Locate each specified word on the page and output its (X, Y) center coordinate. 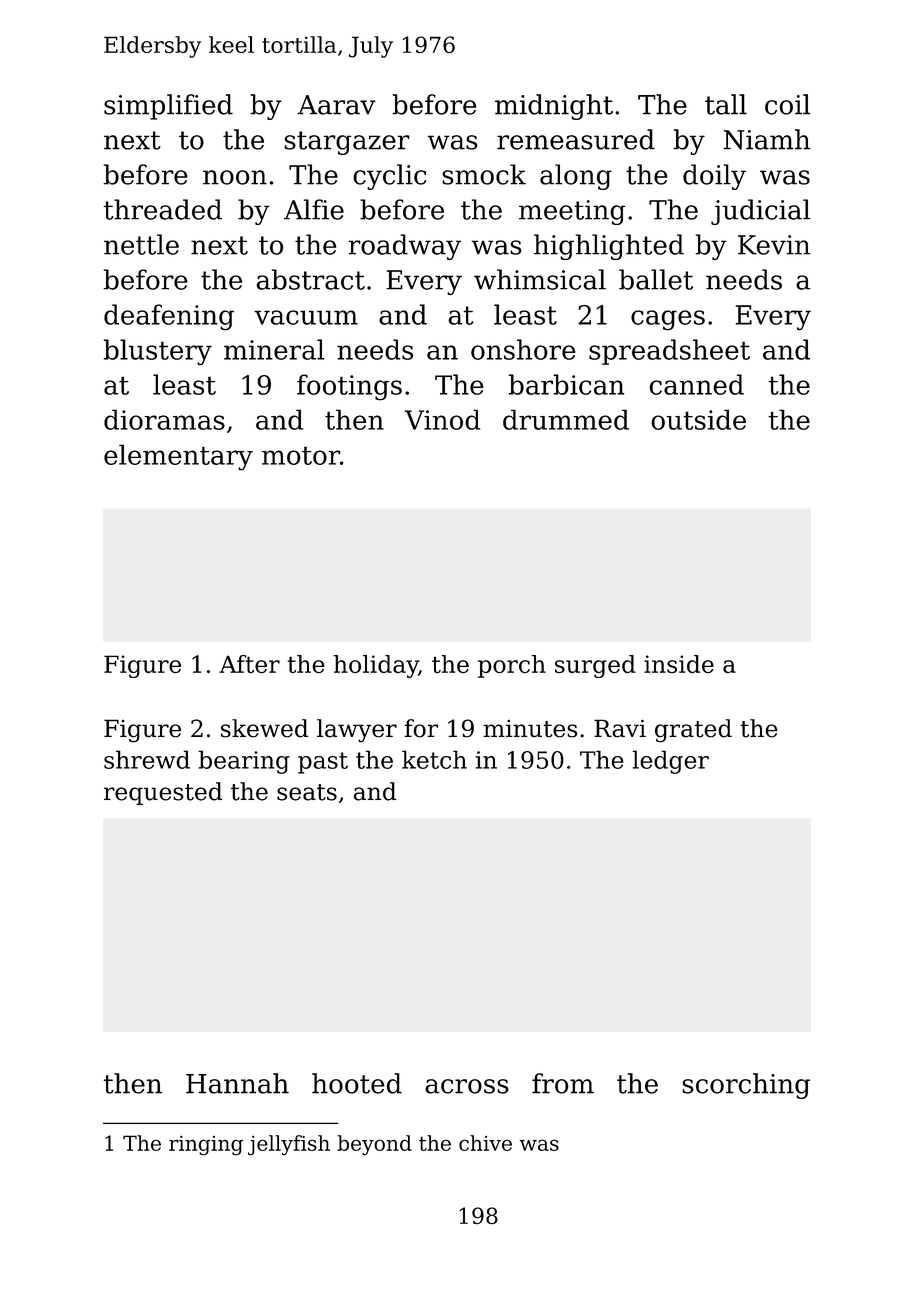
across (467, 1086)
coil (787, 104)
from (563, 1083)
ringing (206, 1146)
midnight (554, 107)
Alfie (314, 209)
